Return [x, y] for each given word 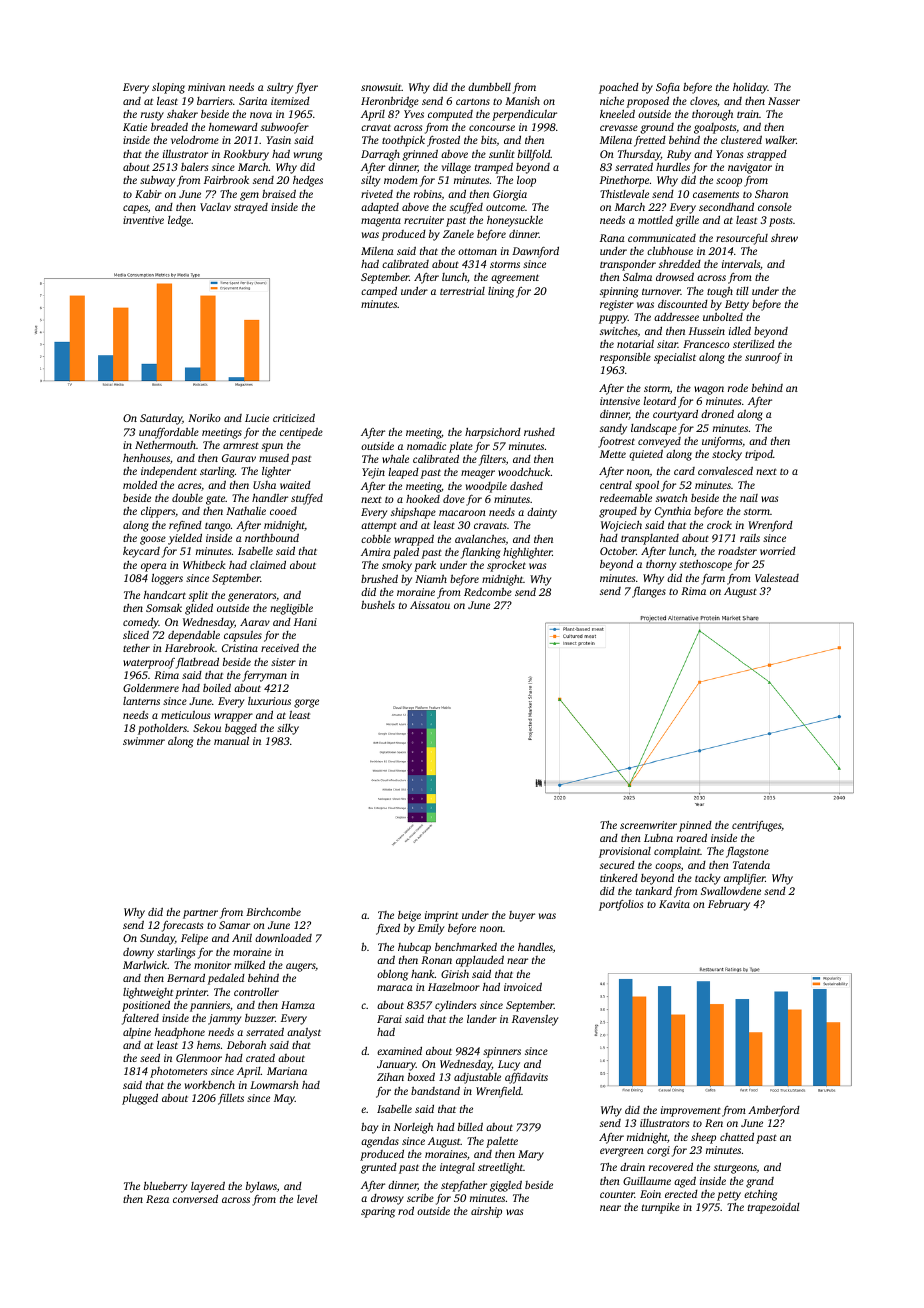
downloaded [283, 937]
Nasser [784, 101]
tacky [707, 879]
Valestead [777, 578]
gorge [306, 703]
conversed [195, 1199]
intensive [620, 401]
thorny [661, 565]
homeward [233, 127]
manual [231, 741]
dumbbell [489, 87]
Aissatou [430, 605]
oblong [392, 975]
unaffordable [169, 433]
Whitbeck [204, 565]
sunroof [763, 358]
